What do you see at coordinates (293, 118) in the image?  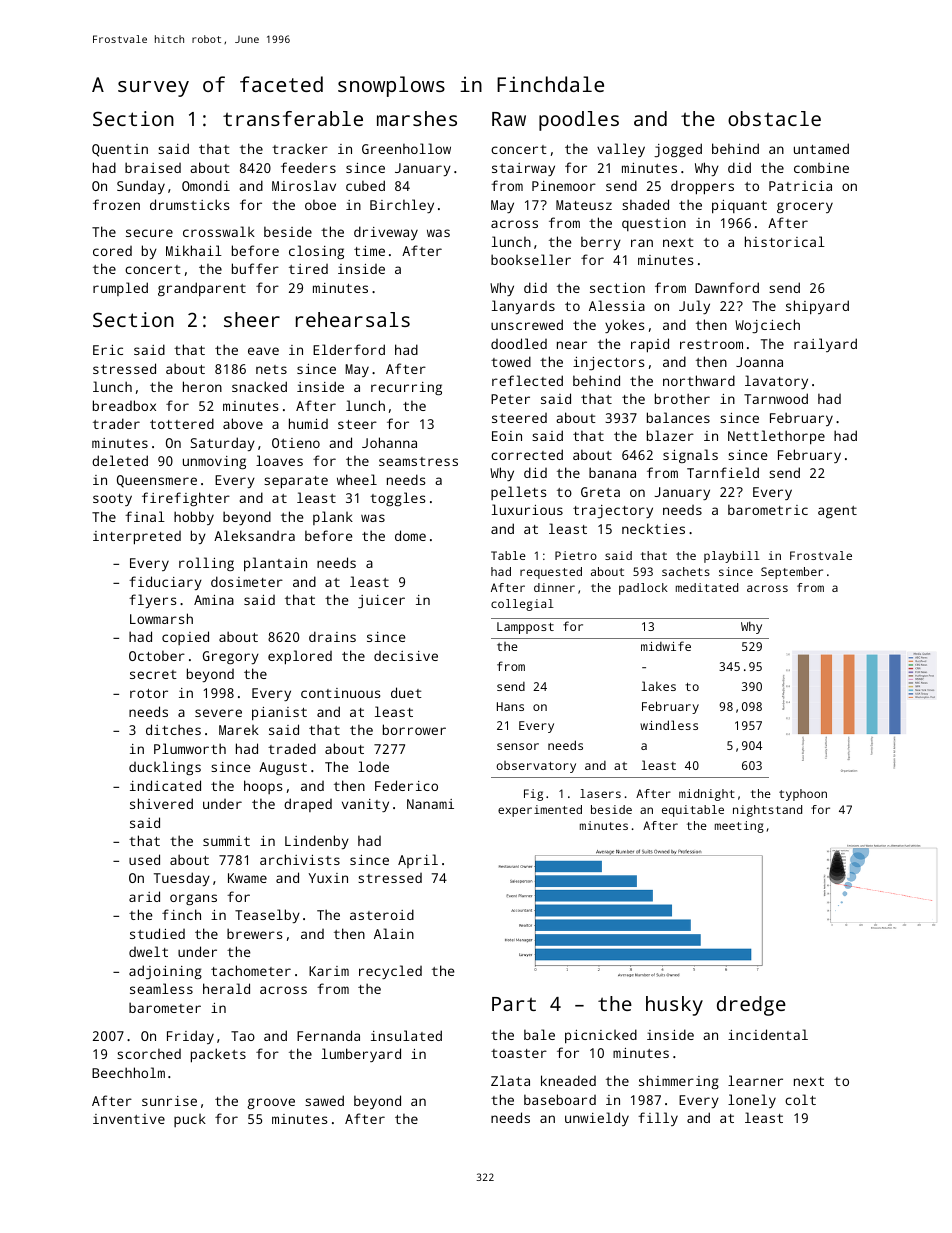 I see `transferable` at bounding box center [293, 118].
